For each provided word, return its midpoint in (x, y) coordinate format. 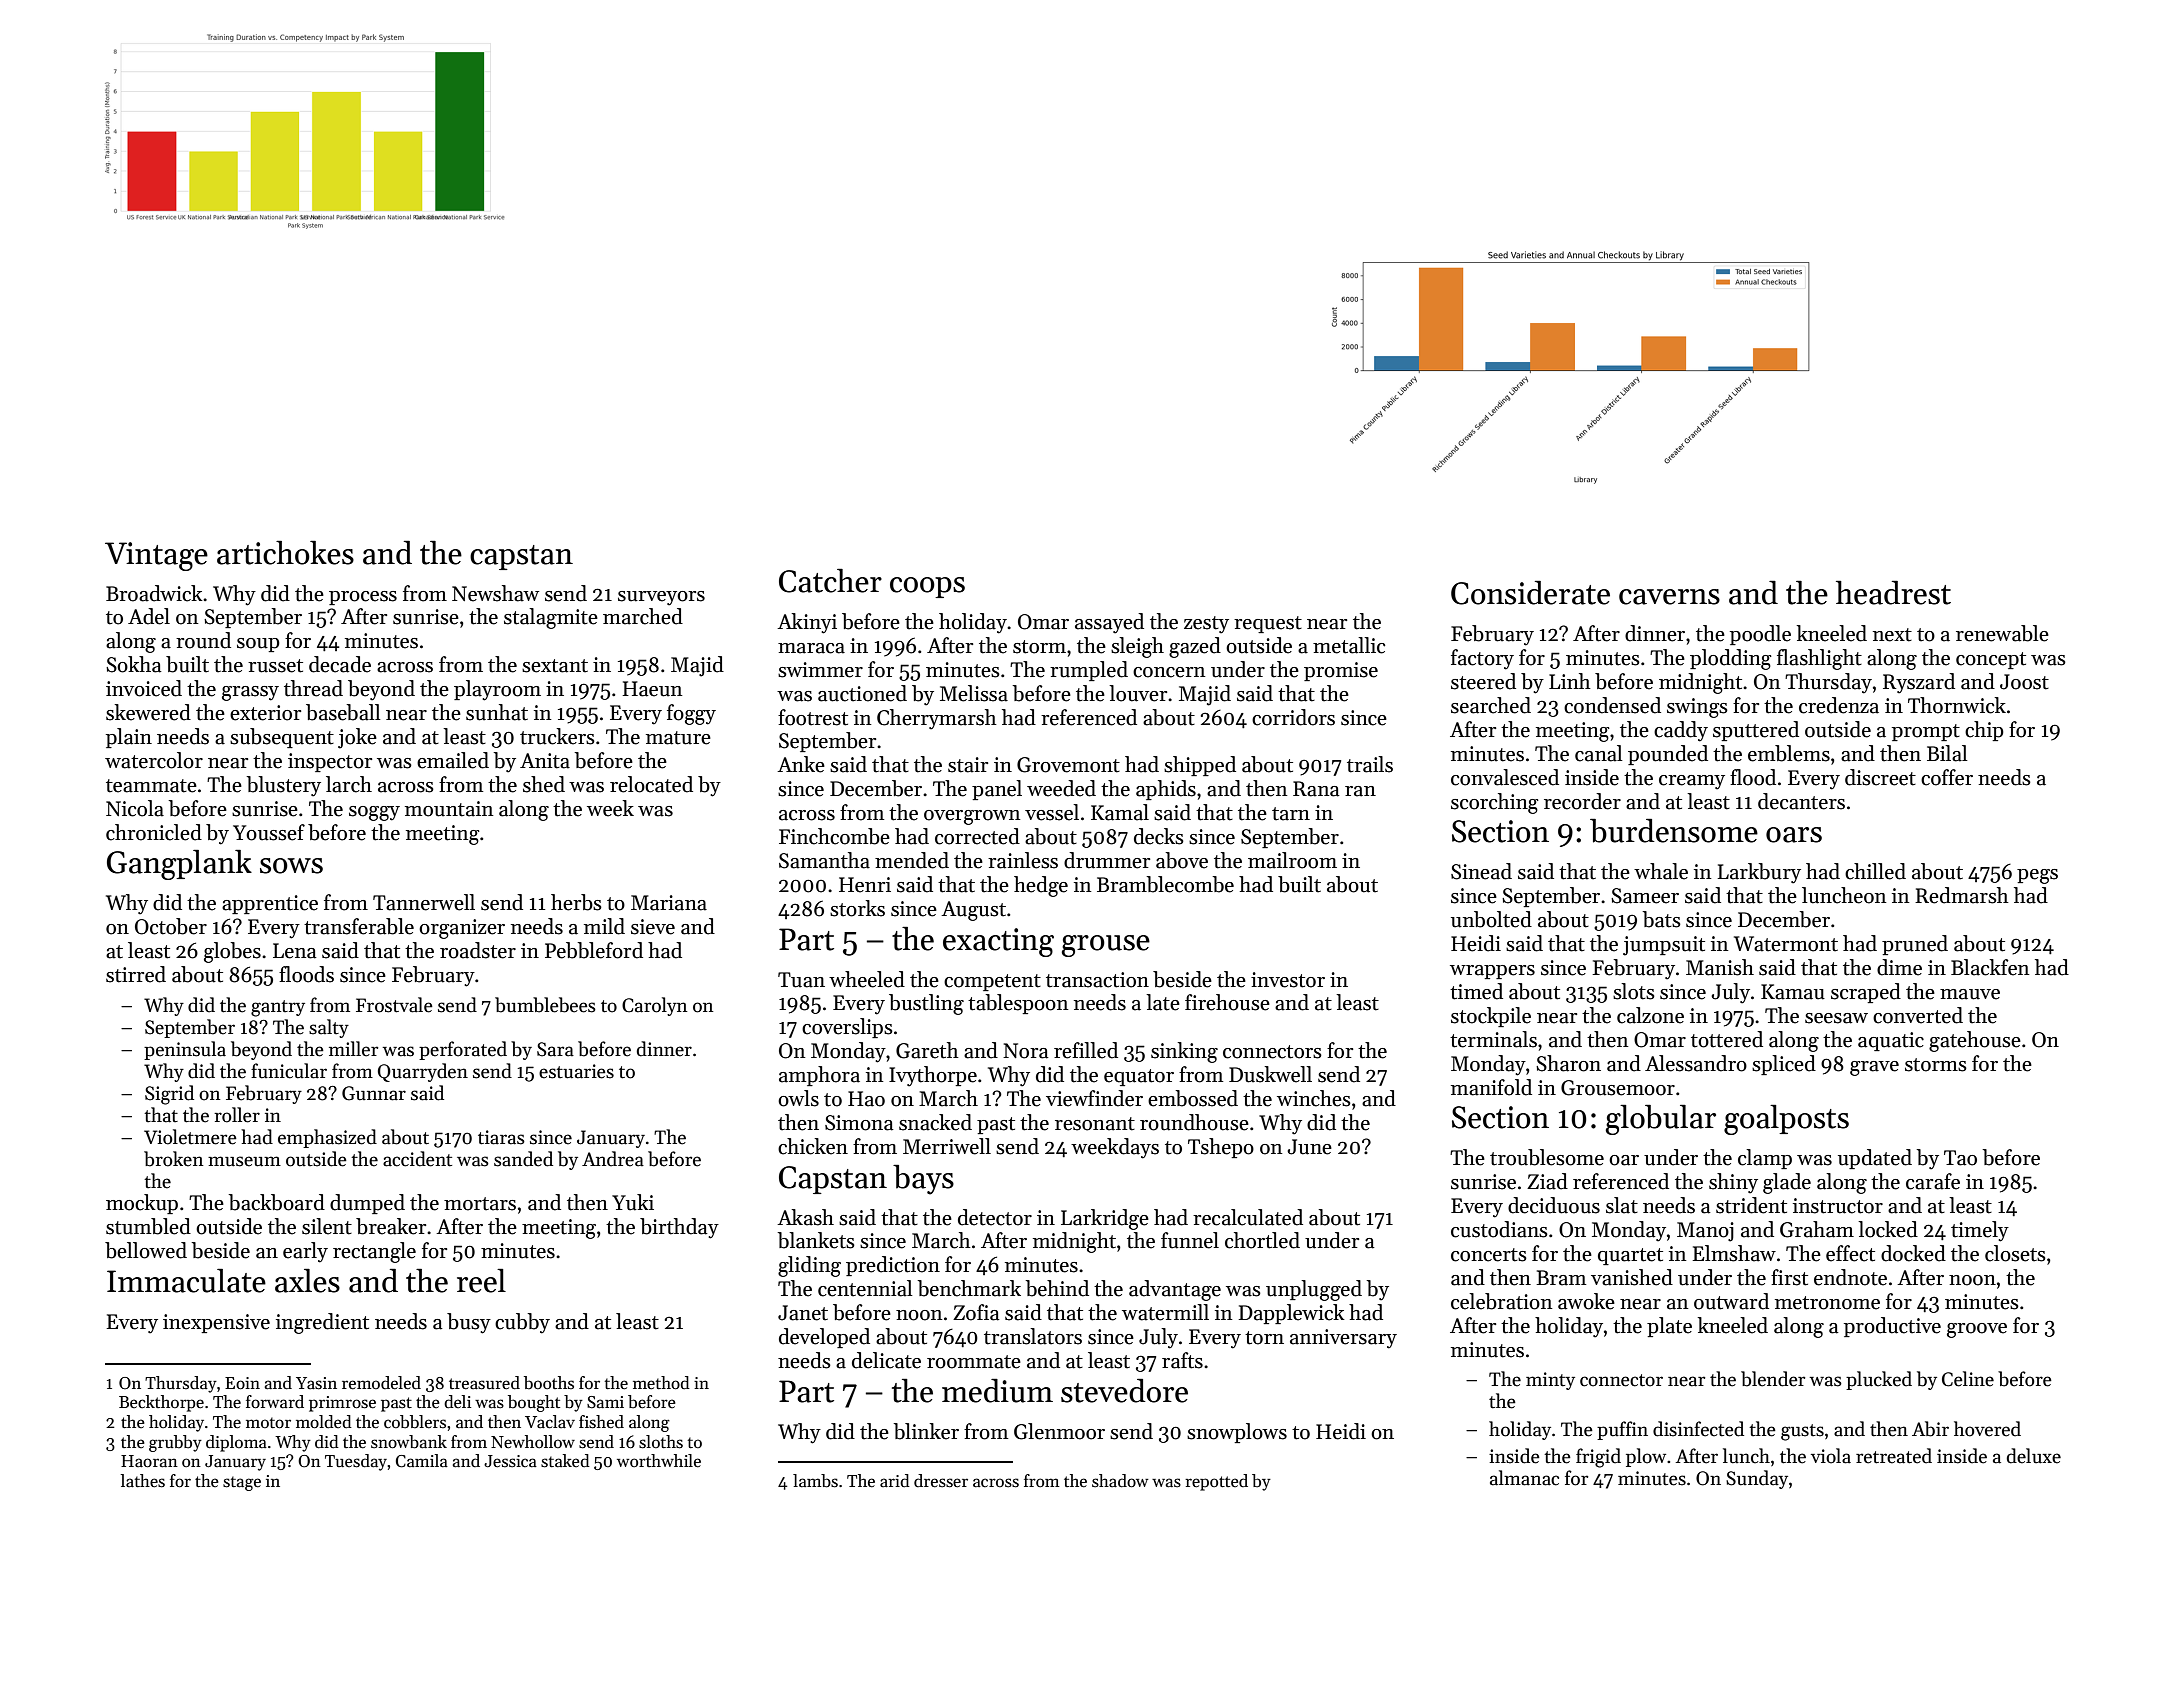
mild (604, 926)
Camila (422, 1461)
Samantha (824, 860)
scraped (1866, 993)
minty (1550, 1381)
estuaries (576, 1071)
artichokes (285, 552)
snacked (935, 1122)
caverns (1669, 597)
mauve (1970, 994)
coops (927, 587)
